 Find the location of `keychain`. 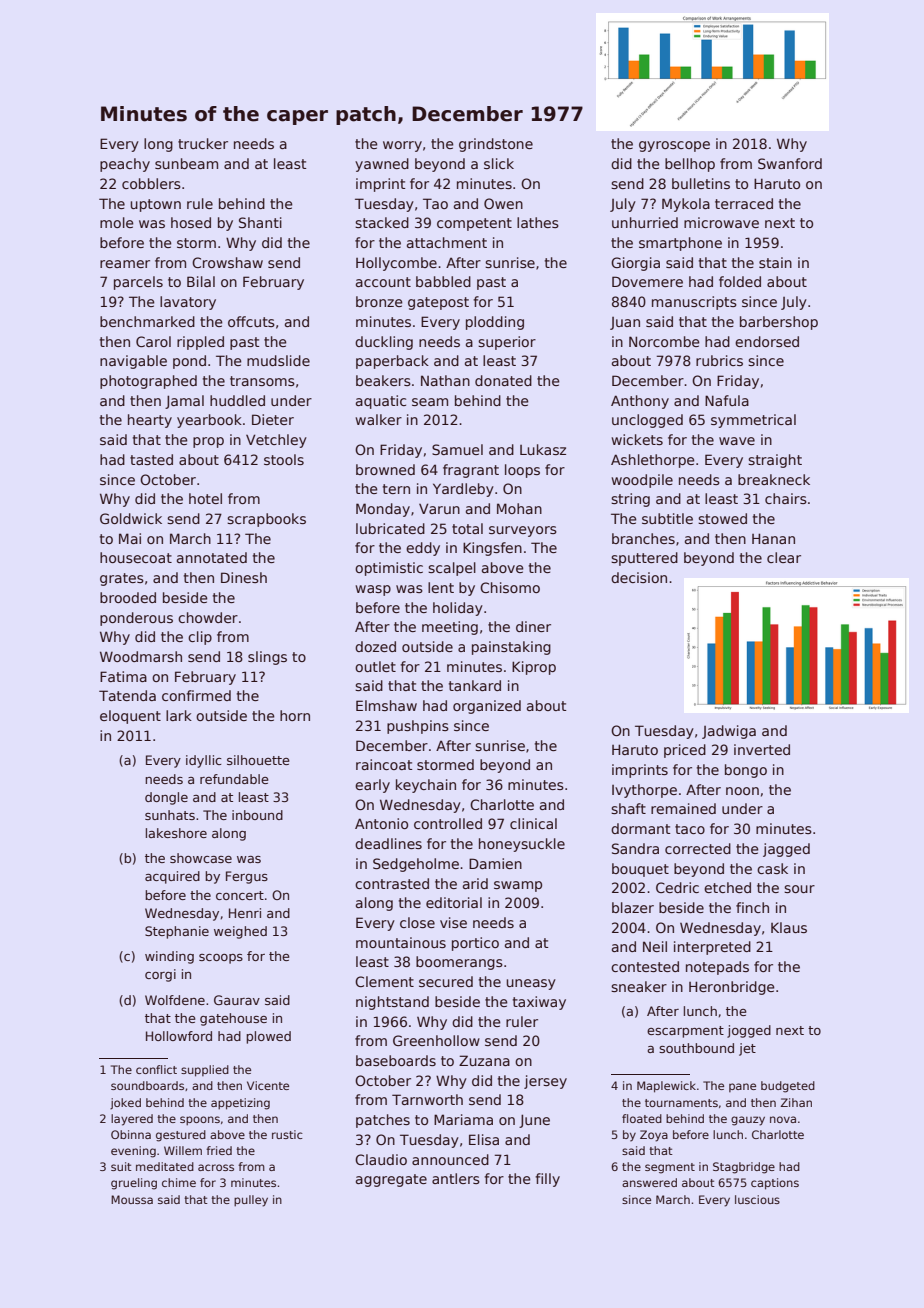

keychain is located at coordinates (426, 786).
